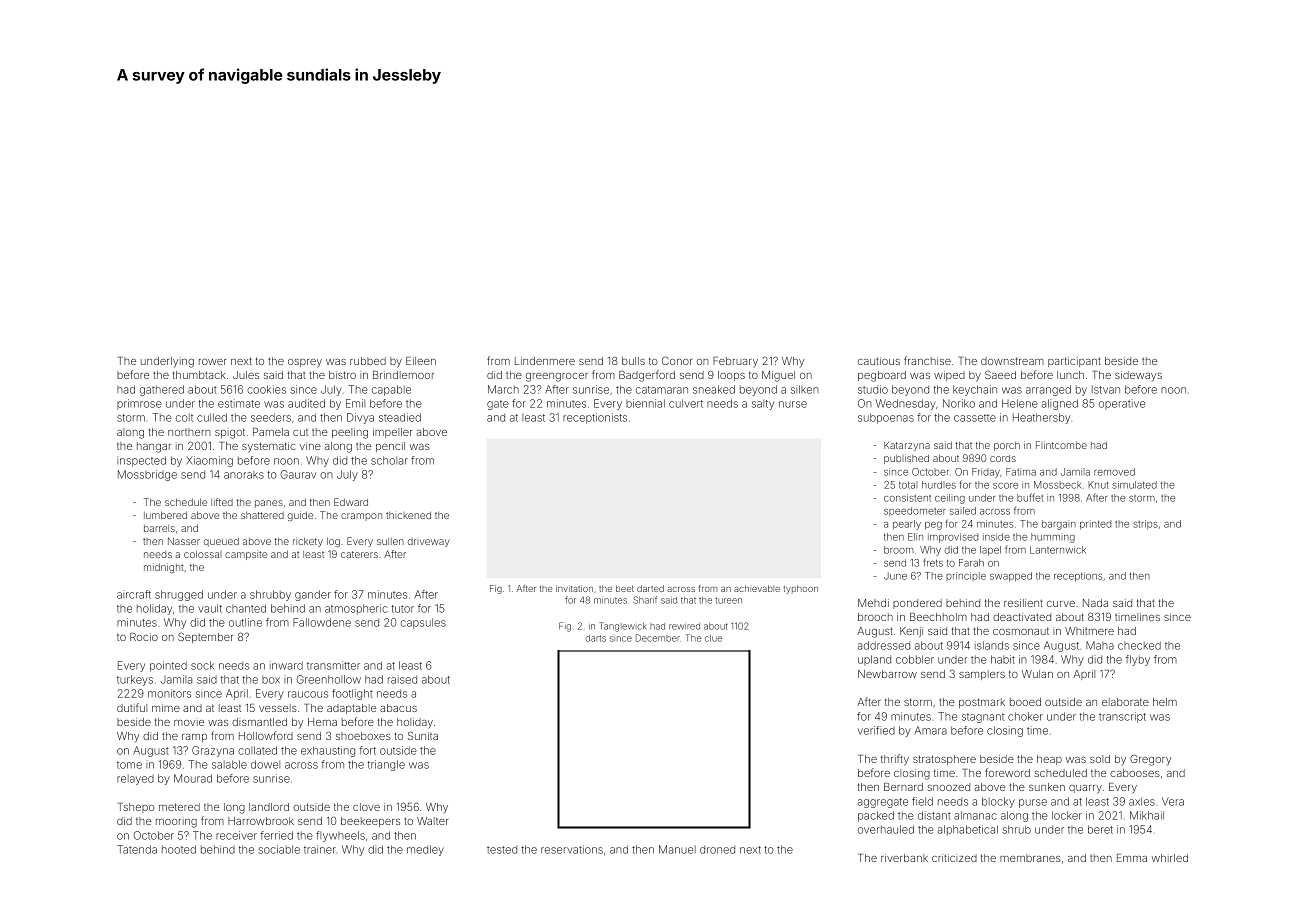 Image resolution: width=1308 pixels, height=924 pixels. What do you see at coordinates (658, 638) in the screenshot?
I see `December` at bounding box center [658, 638].
